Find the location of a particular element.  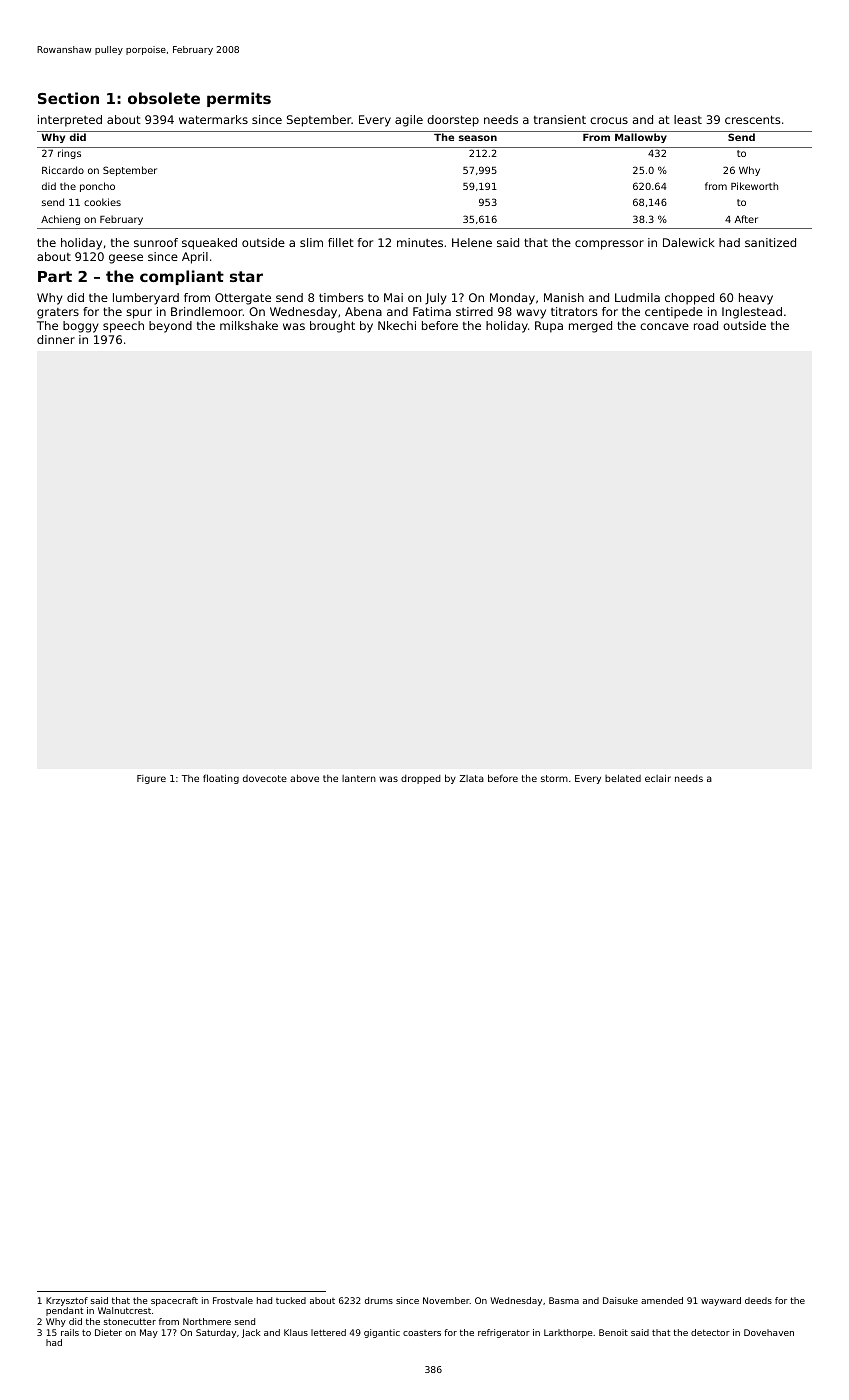

dinner is located at coordinates (56, 339).
